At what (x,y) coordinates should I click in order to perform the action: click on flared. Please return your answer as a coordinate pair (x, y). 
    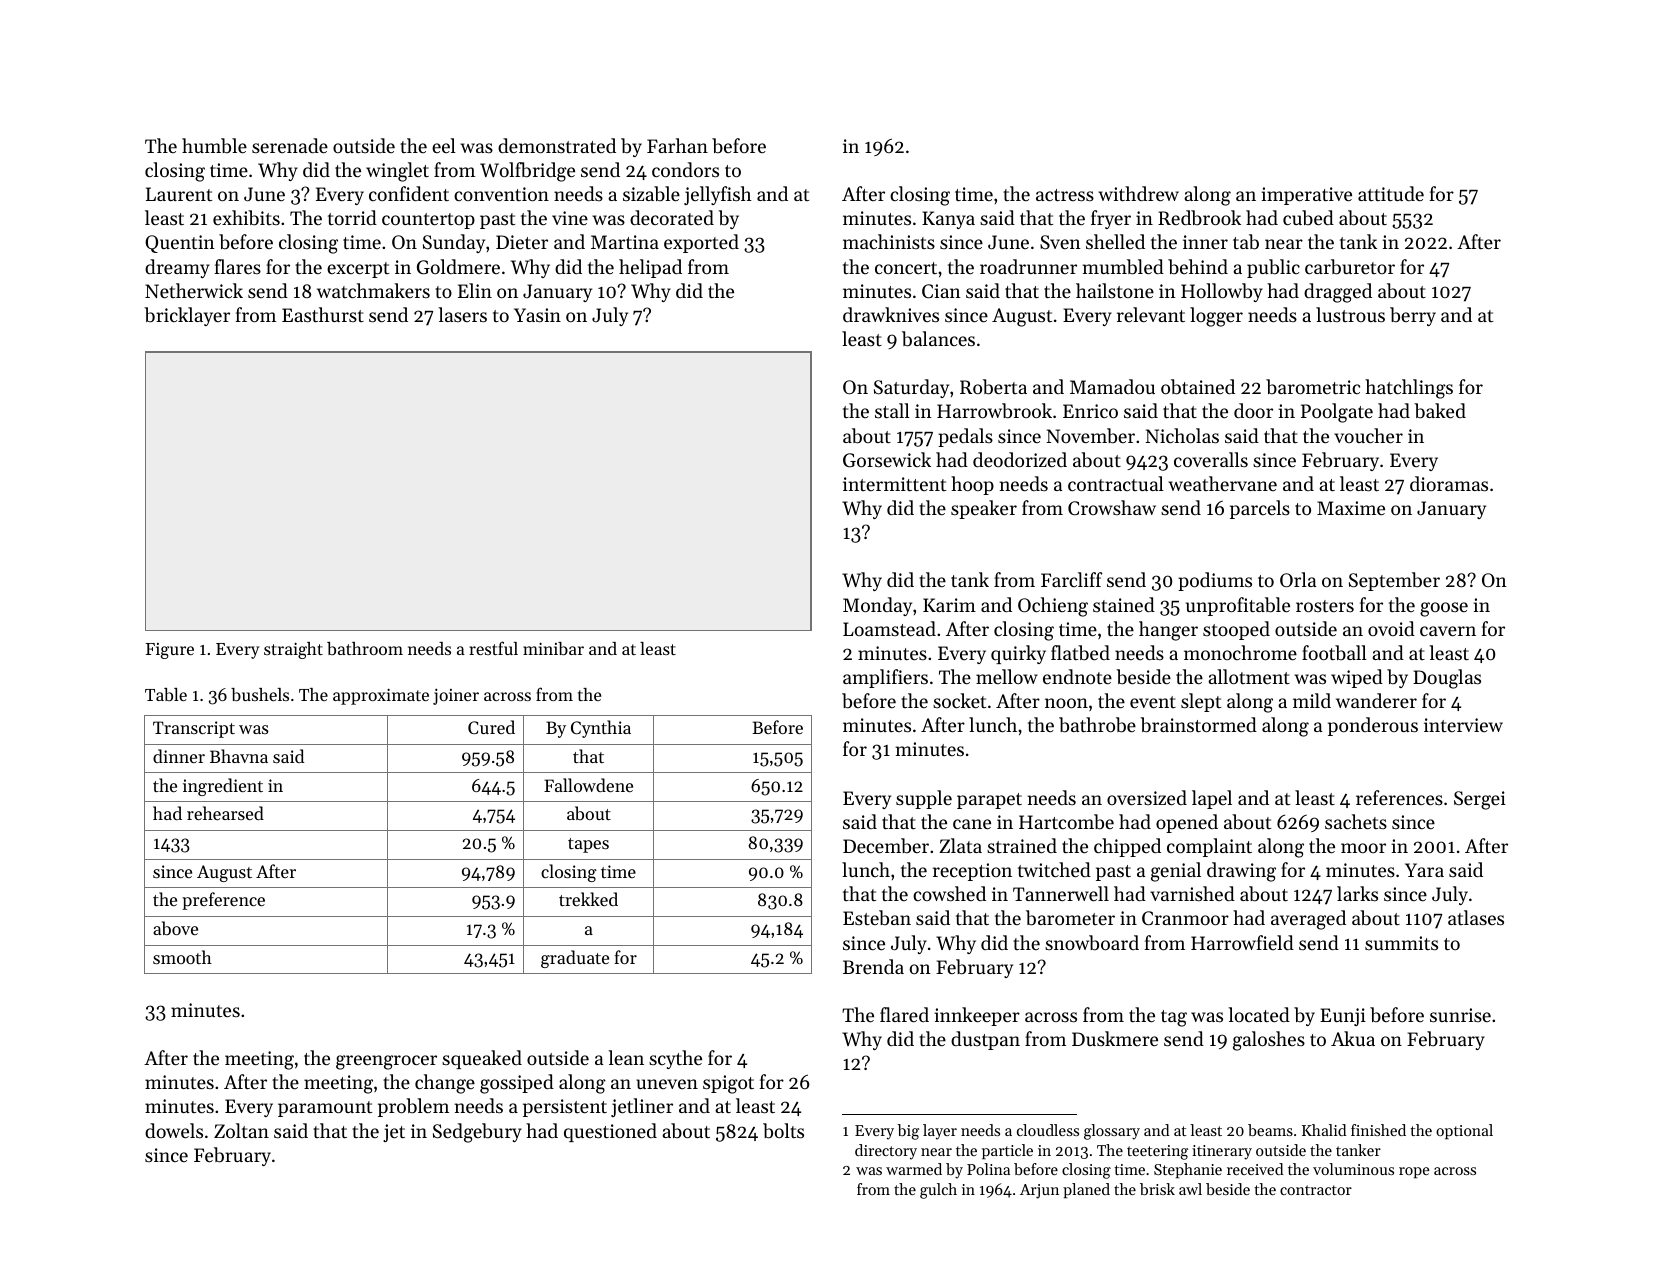
    Looking at the image, I should click on (904, 1014).
